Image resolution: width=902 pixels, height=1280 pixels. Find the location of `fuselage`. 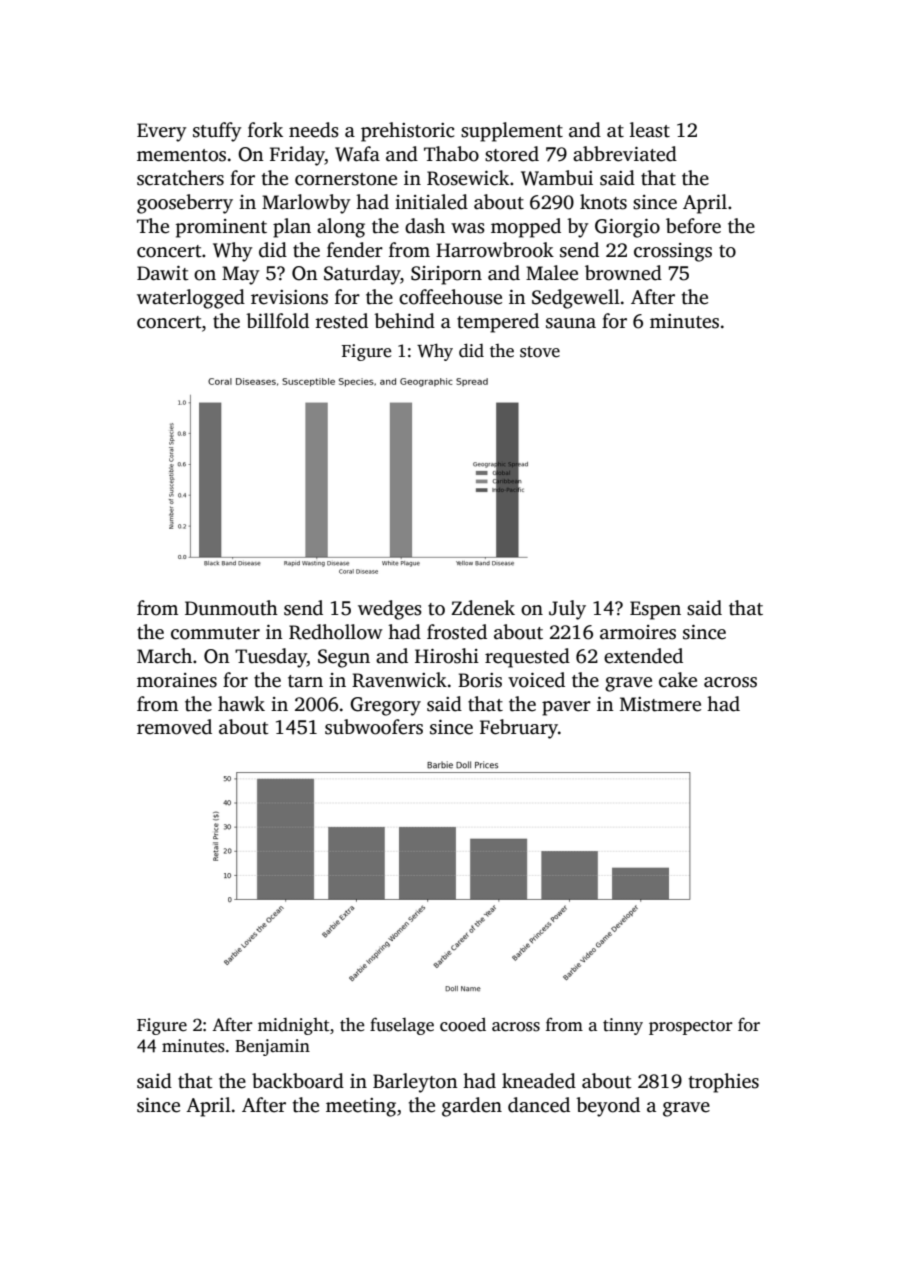

fuselage is located at coordinates (402, 1026).
